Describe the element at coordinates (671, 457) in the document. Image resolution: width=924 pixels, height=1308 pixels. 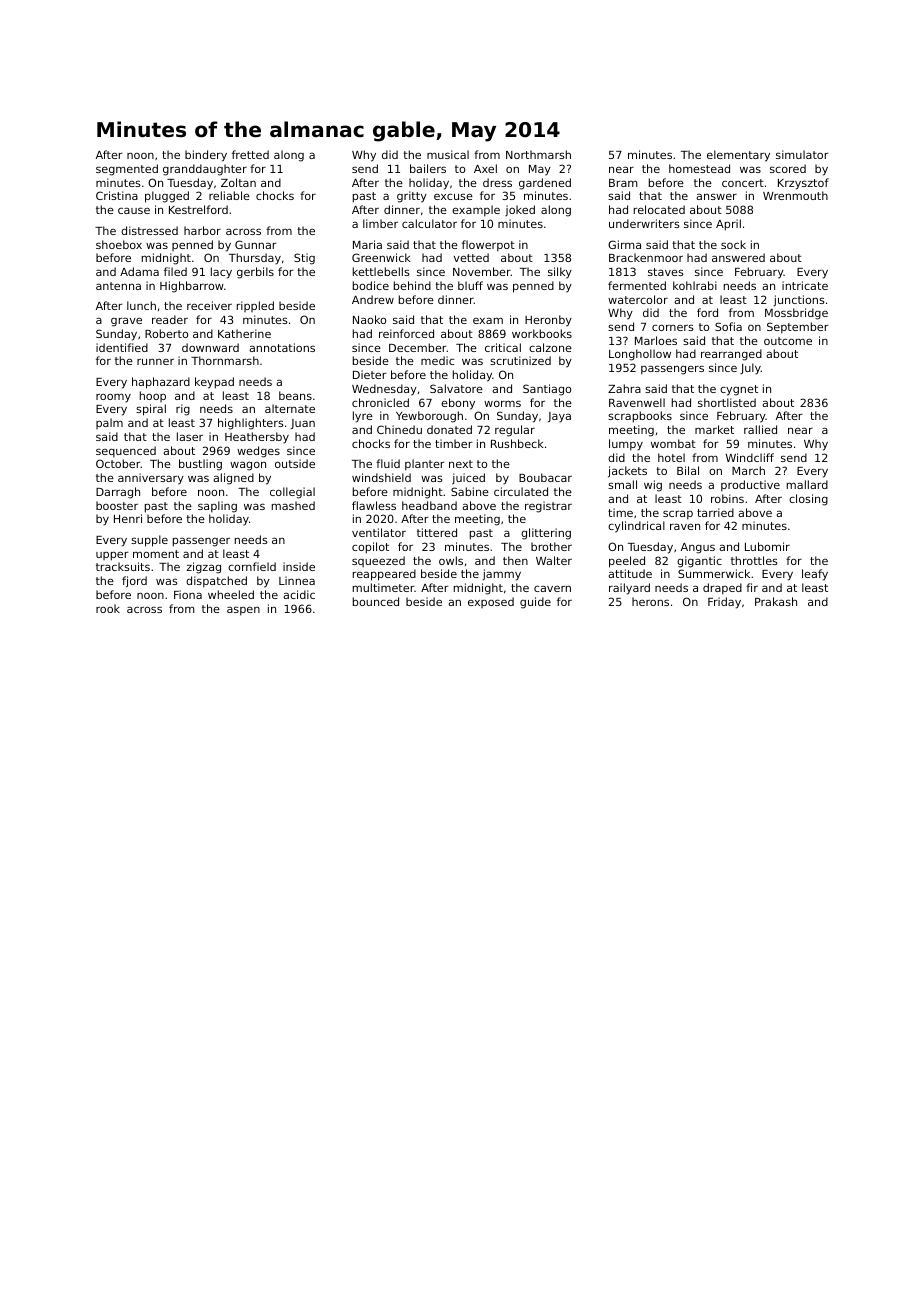
I see `hotel` at that location.
